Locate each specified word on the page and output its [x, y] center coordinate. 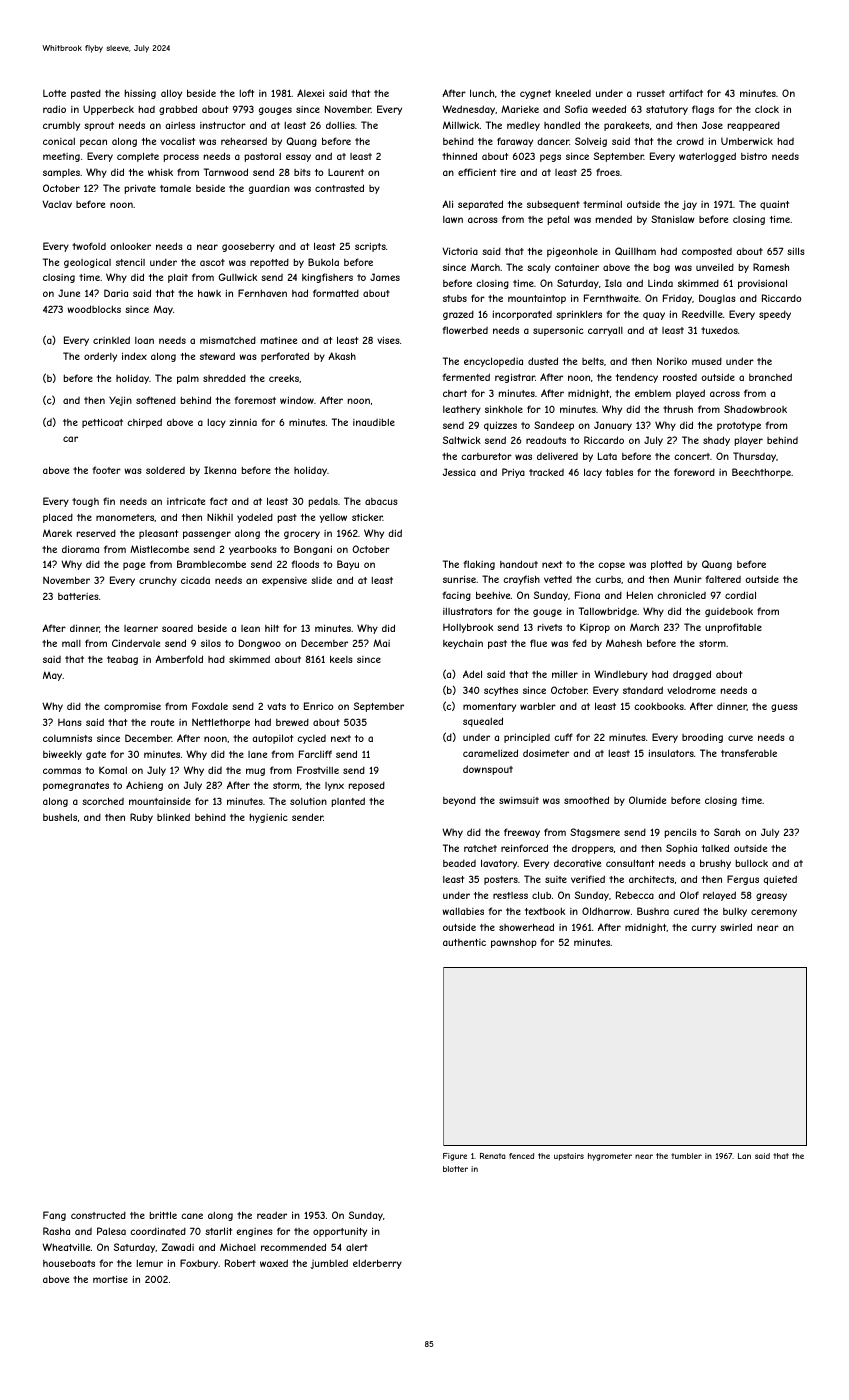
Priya [513, 473]
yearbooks [253, 550]
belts [593, 361]
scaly [539, 268]
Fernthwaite [611, 298]
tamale [175, 188]
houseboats [69, 1263]
